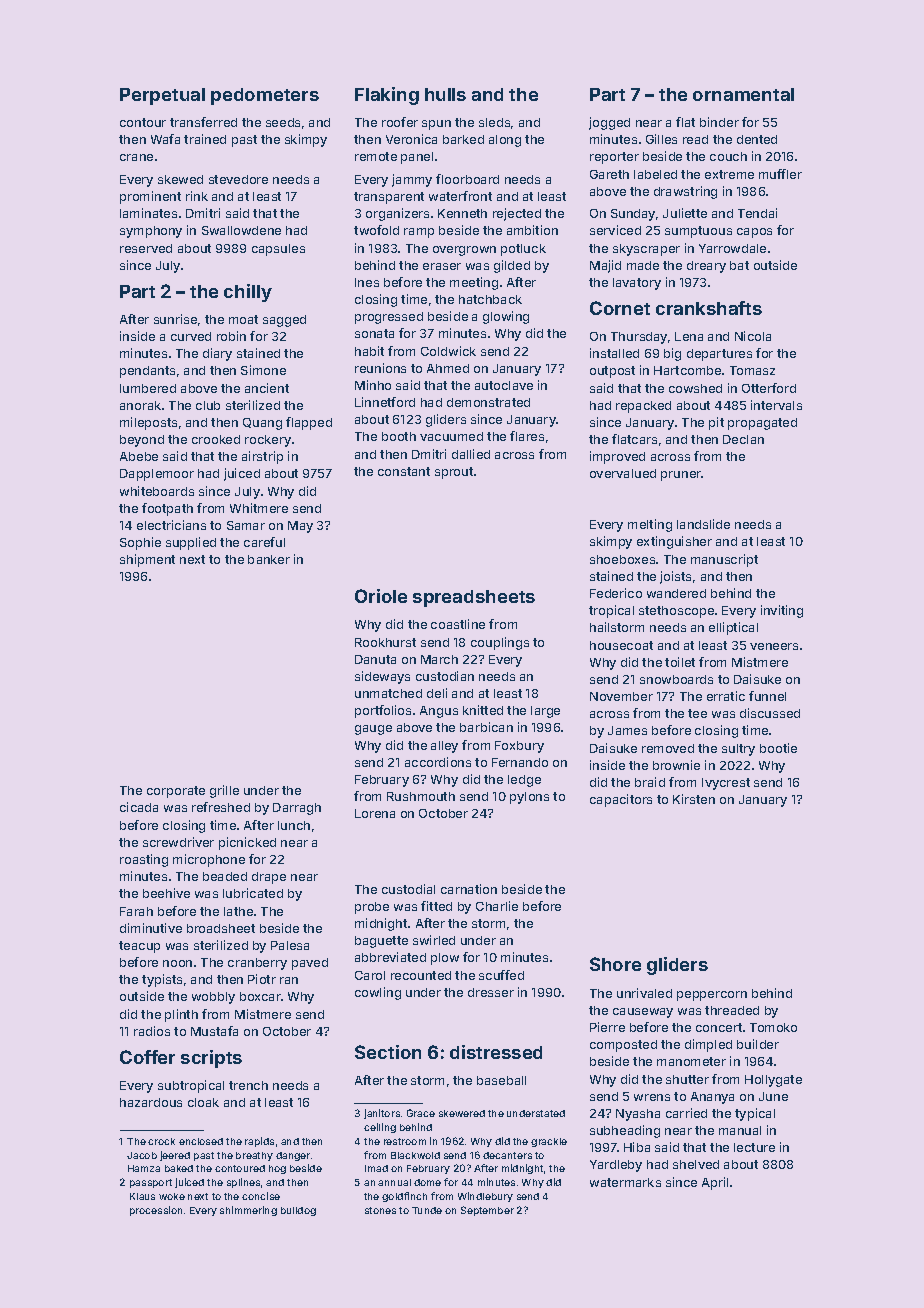 The width and height of the screenshot is (924, 1308). I want to click on James, so click(627, 730).
